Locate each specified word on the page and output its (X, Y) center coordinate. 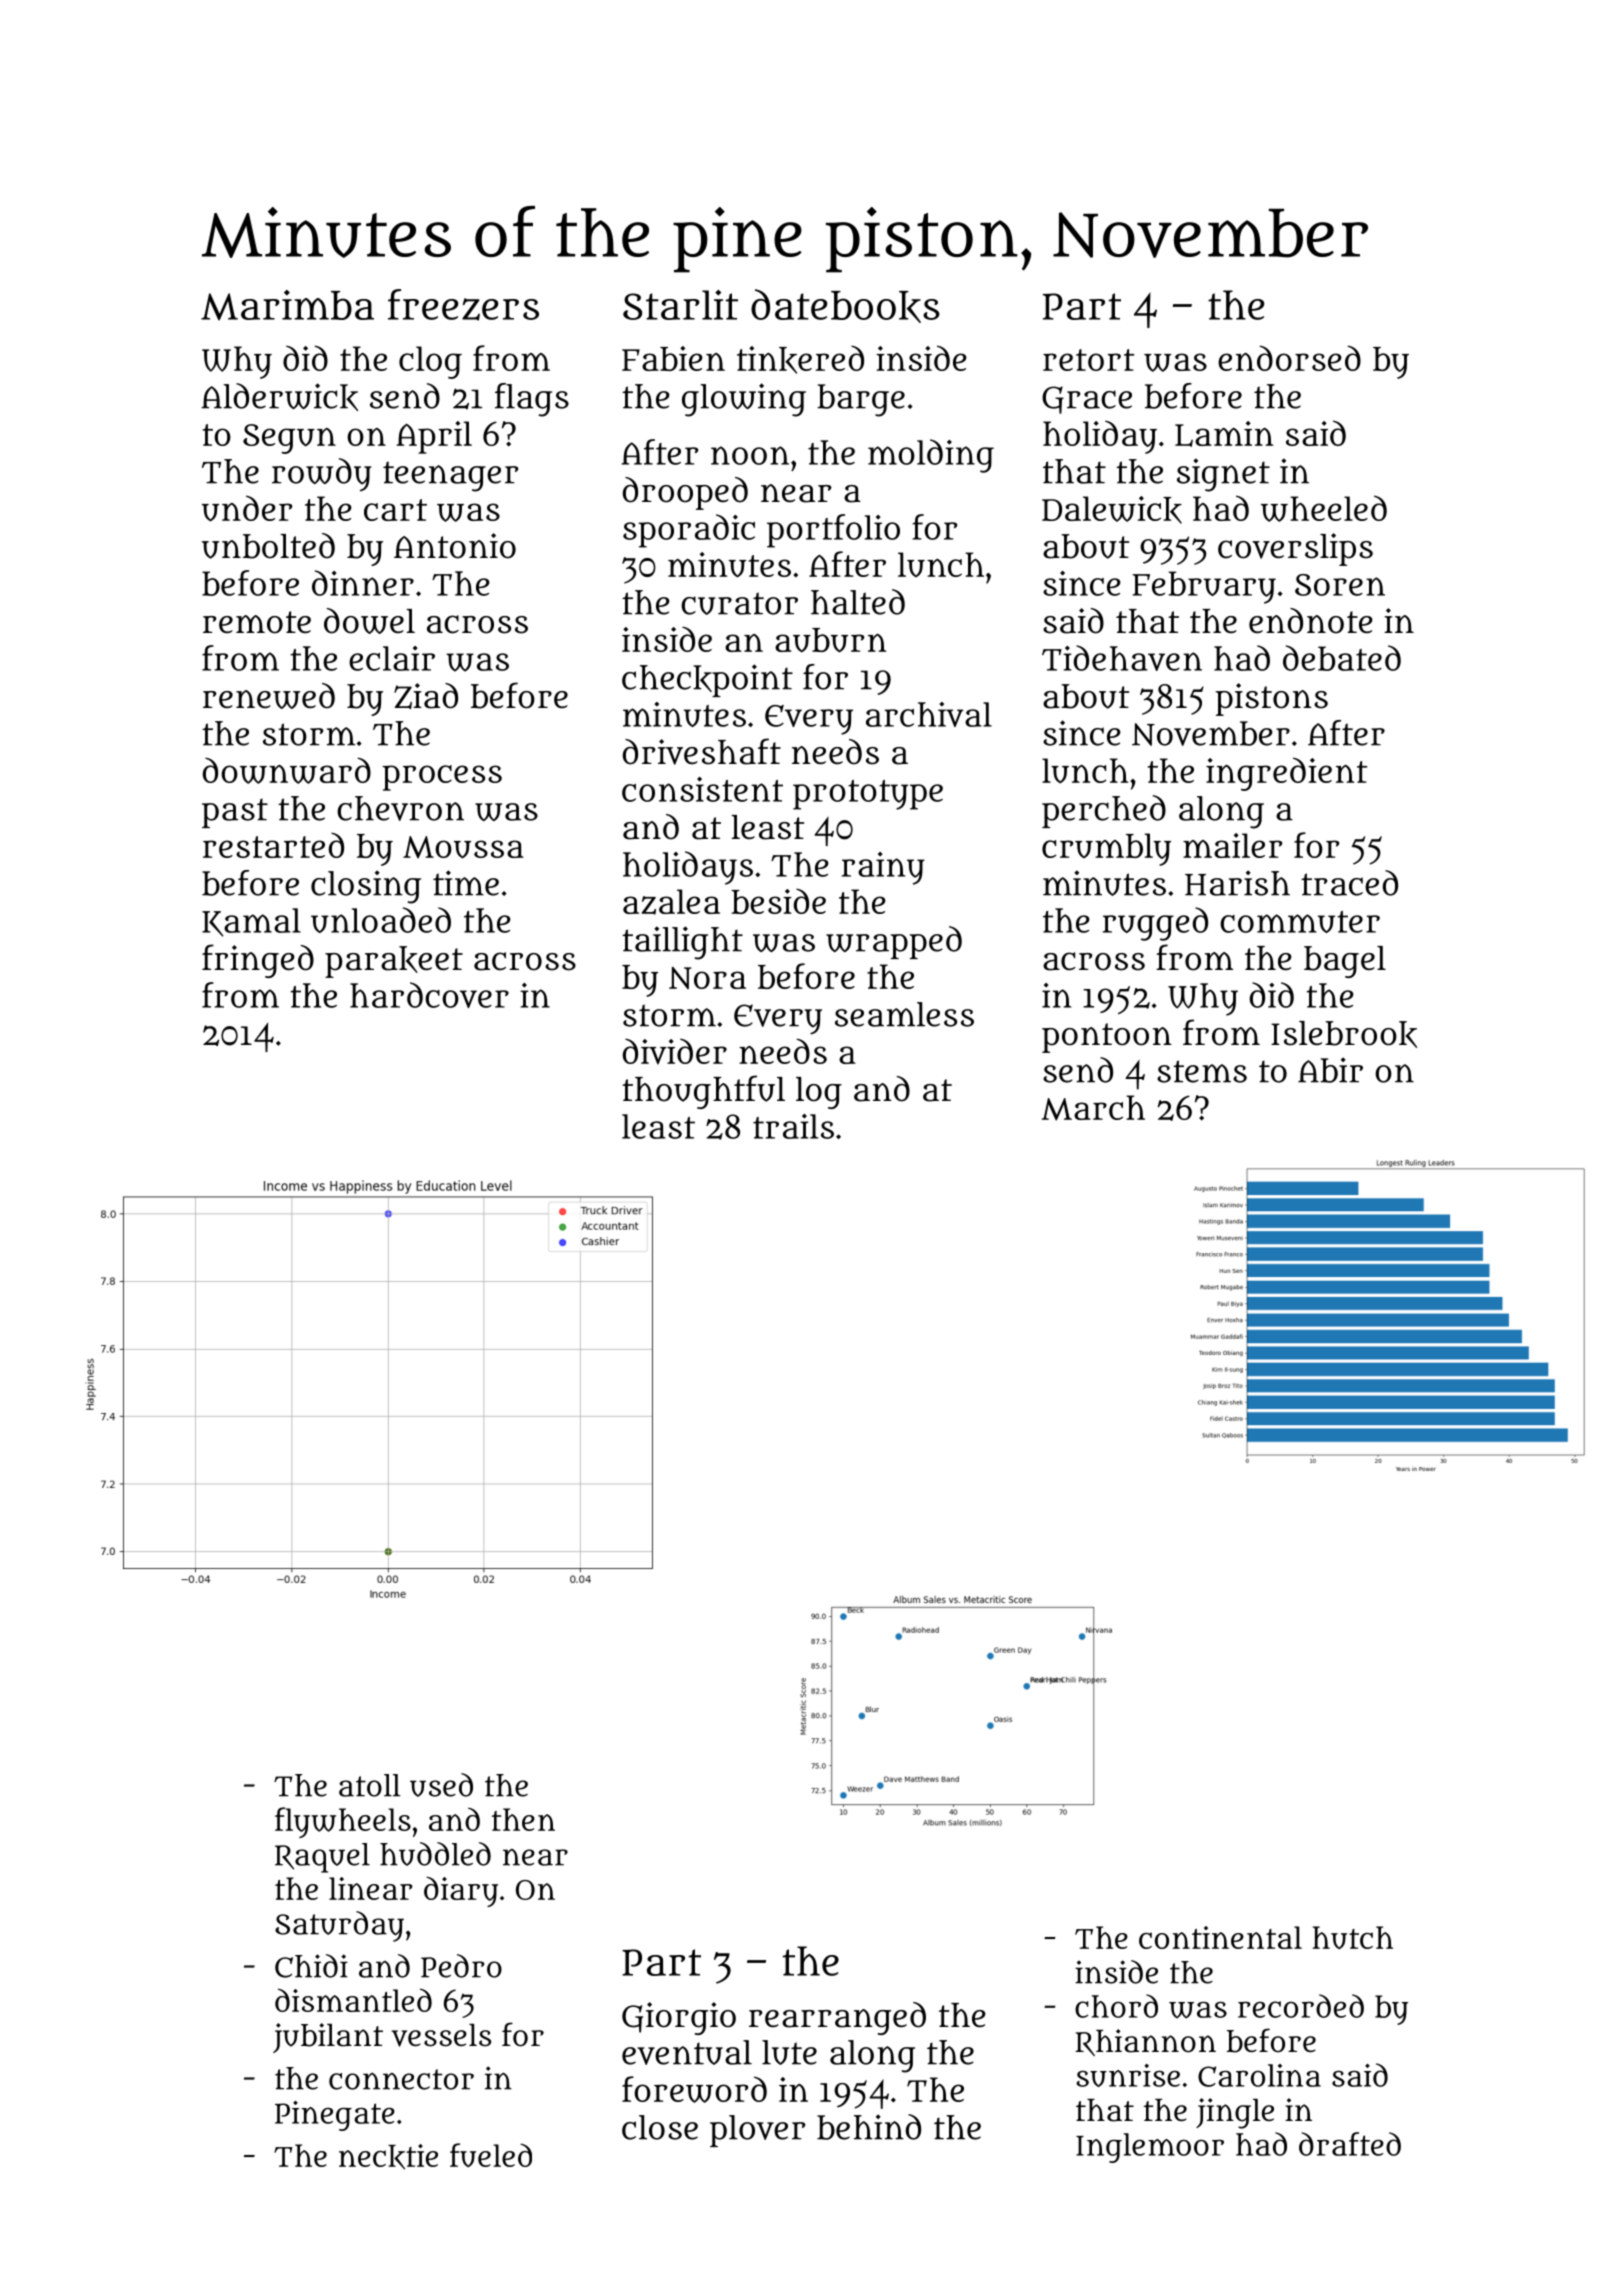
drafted (1350, 2144)
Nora (707, 978)
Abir (1330, 1070)
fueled (491, 2155)
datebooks (845, 306)
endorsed (1289, 358)
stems (1202, 1071)
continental (1220, 1937)
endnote (1311, 621)
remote (257, 622)
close (660, 2127)
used (441, 1785)
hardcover (429, 995)
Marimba (287, 305)
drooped (685, 493)
